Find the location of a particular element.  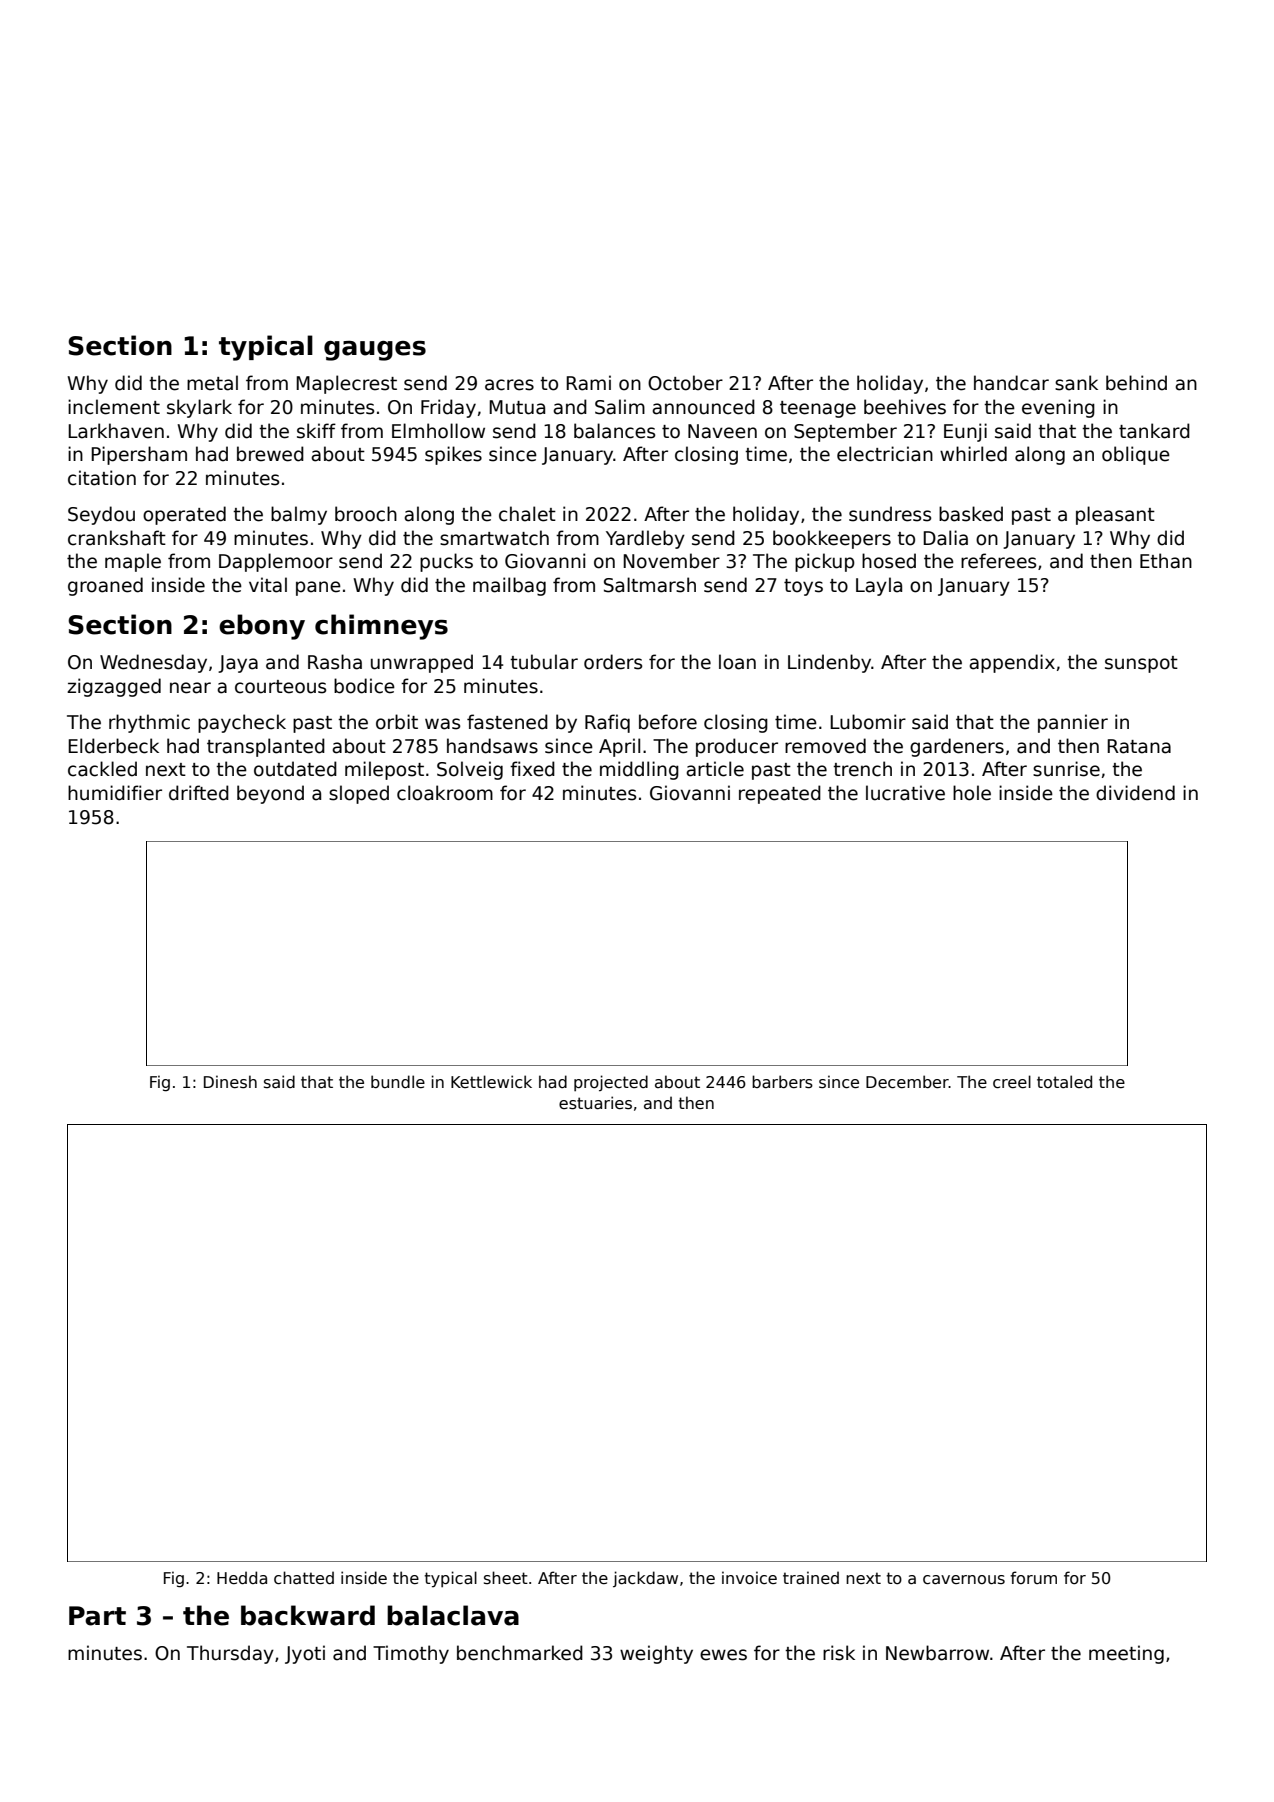

acres is located at coordinates (509, 385).
